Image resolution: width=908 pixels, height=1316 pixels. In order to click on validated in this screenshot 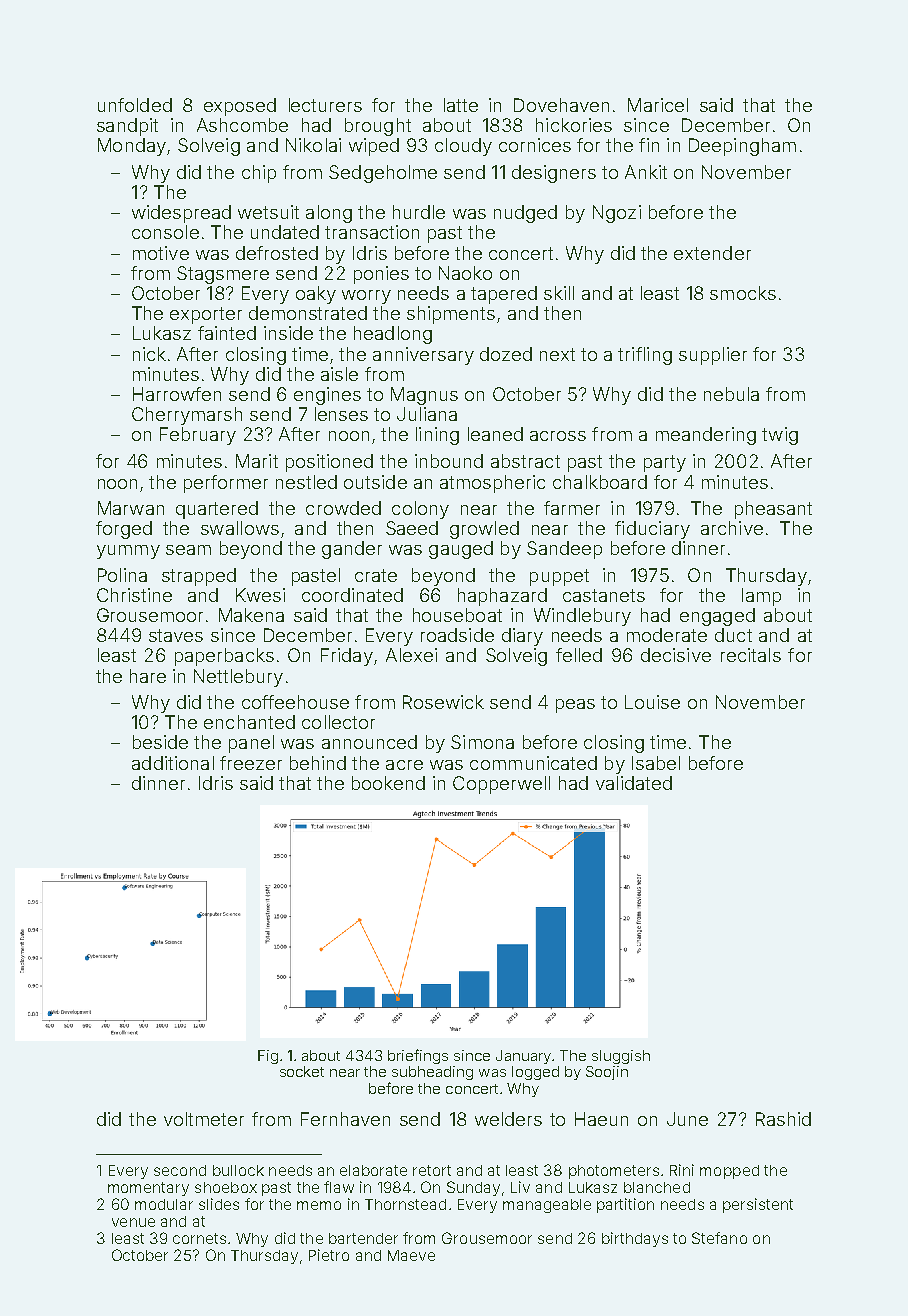, I will do `click(634, 783)`.
